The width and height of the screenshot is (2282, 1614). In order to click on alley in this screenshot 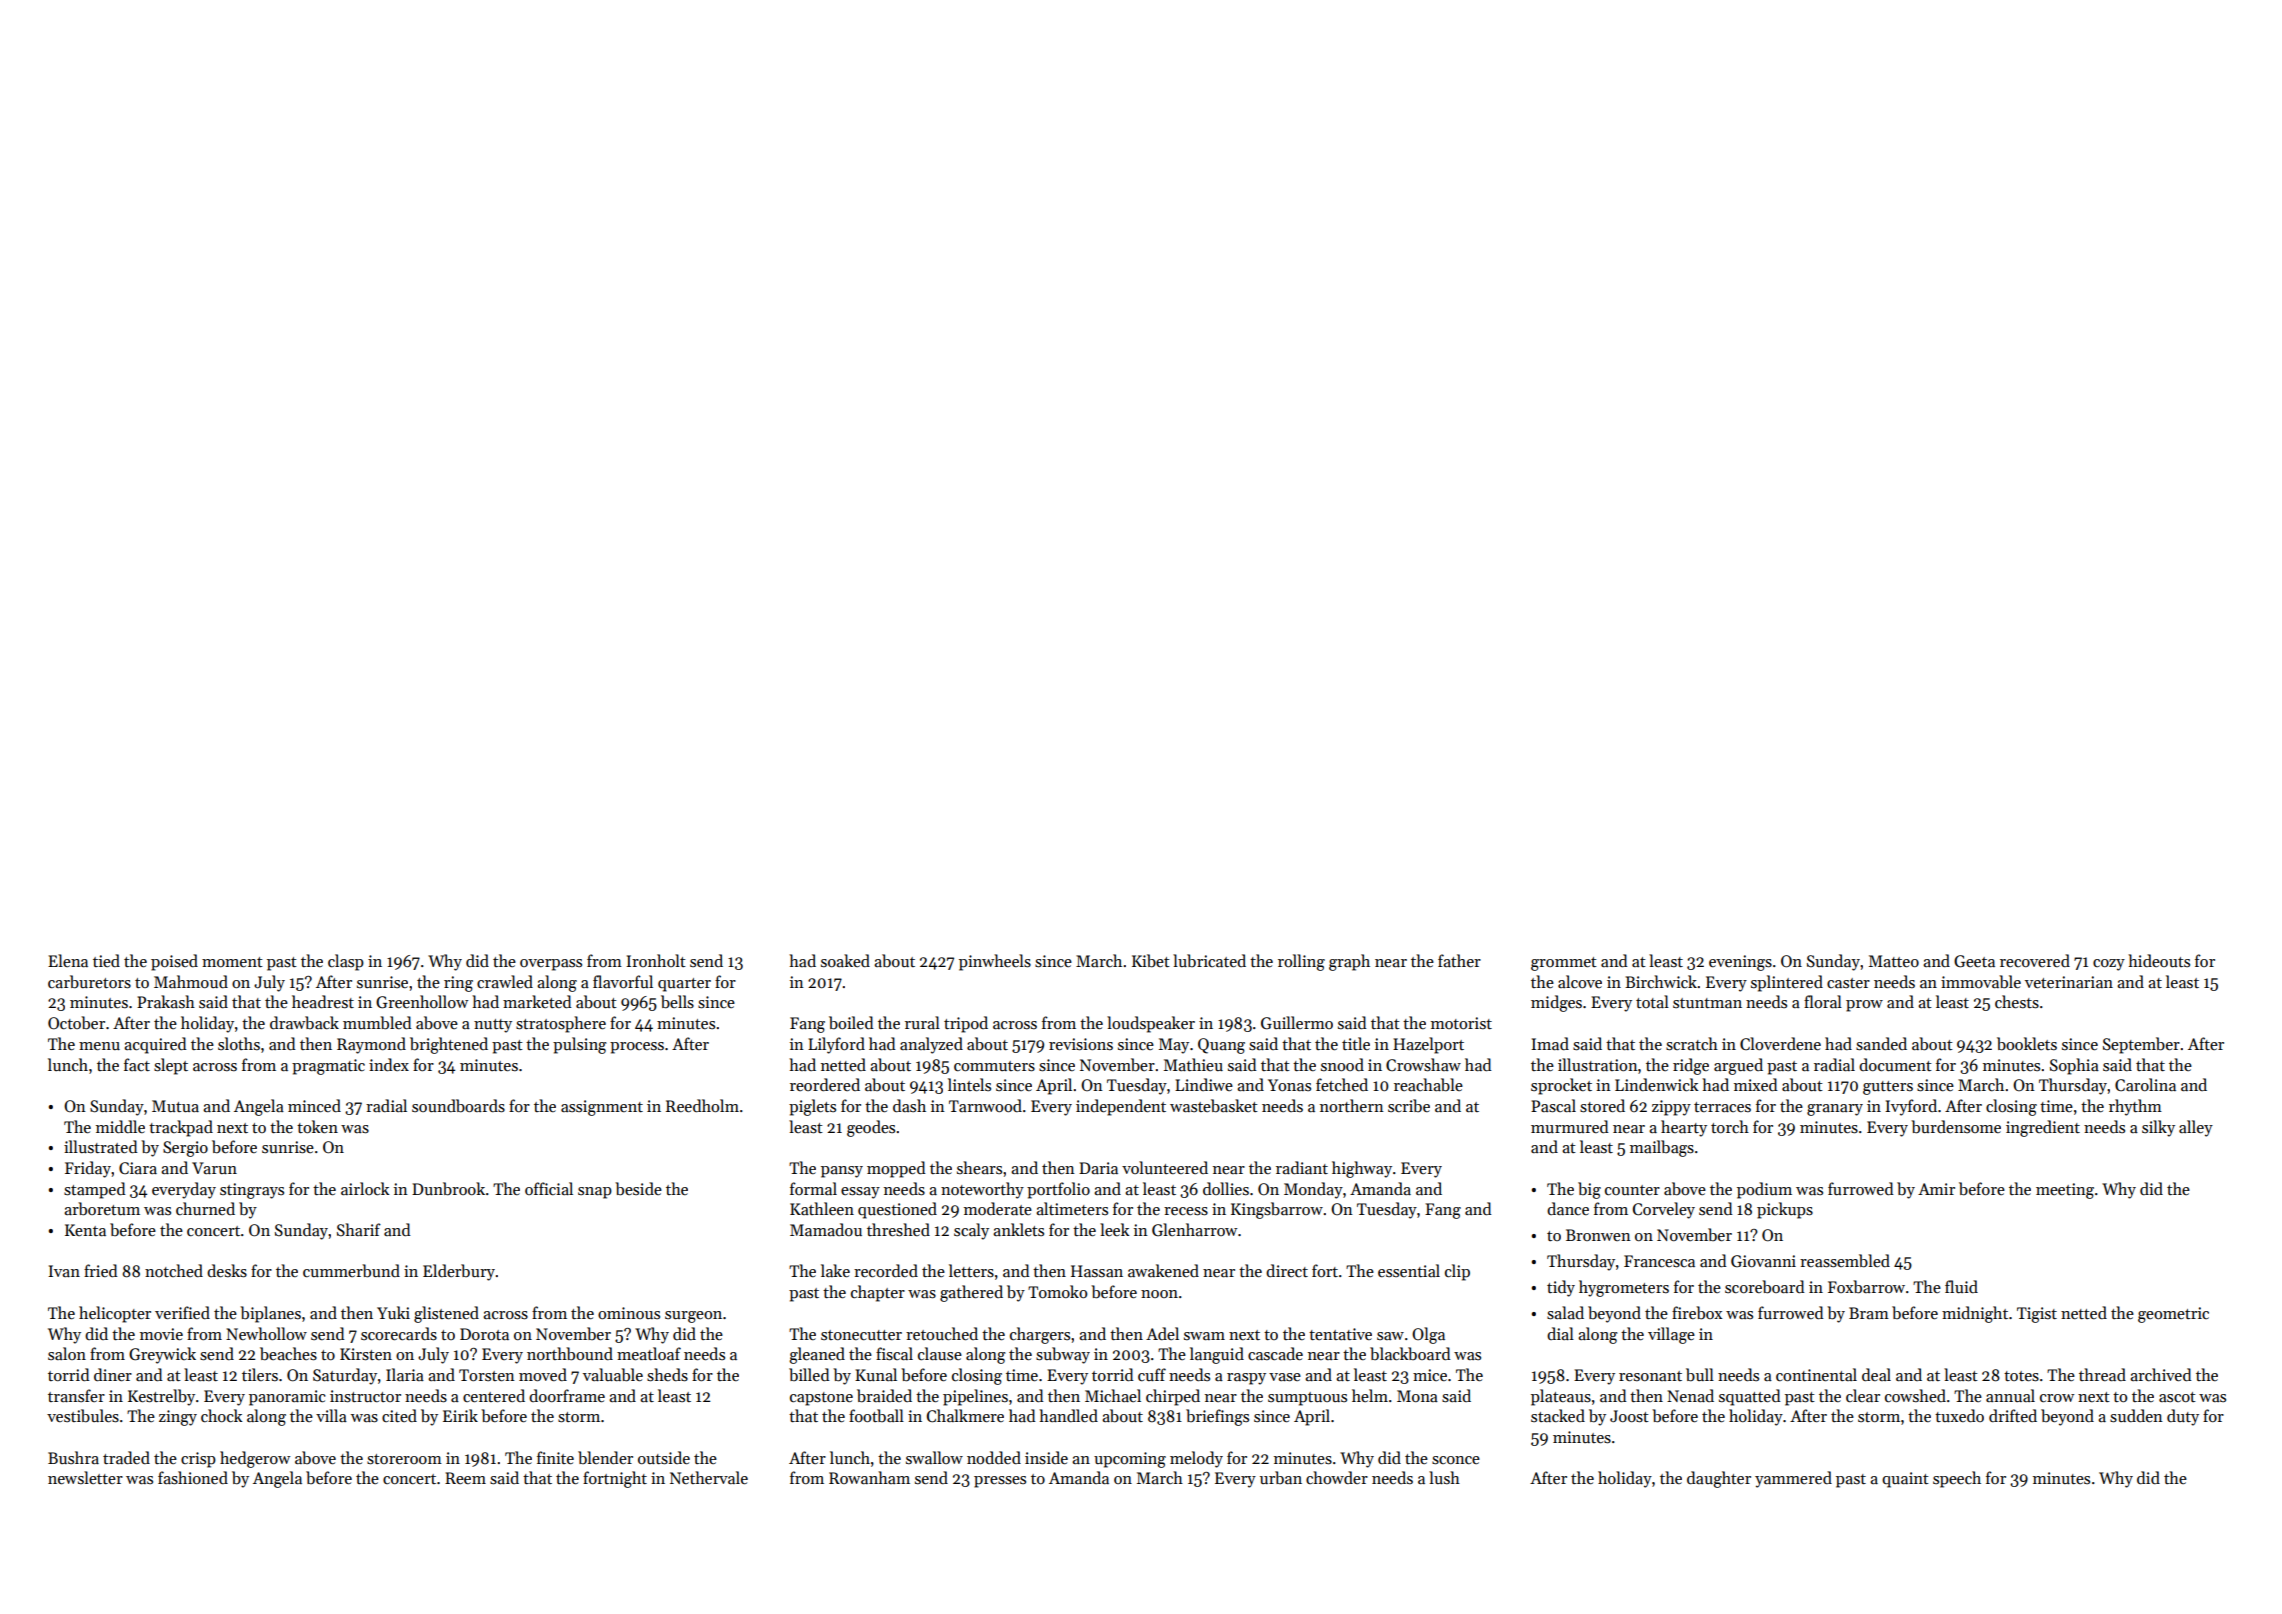, I will do `click(2196, 1128)`.
